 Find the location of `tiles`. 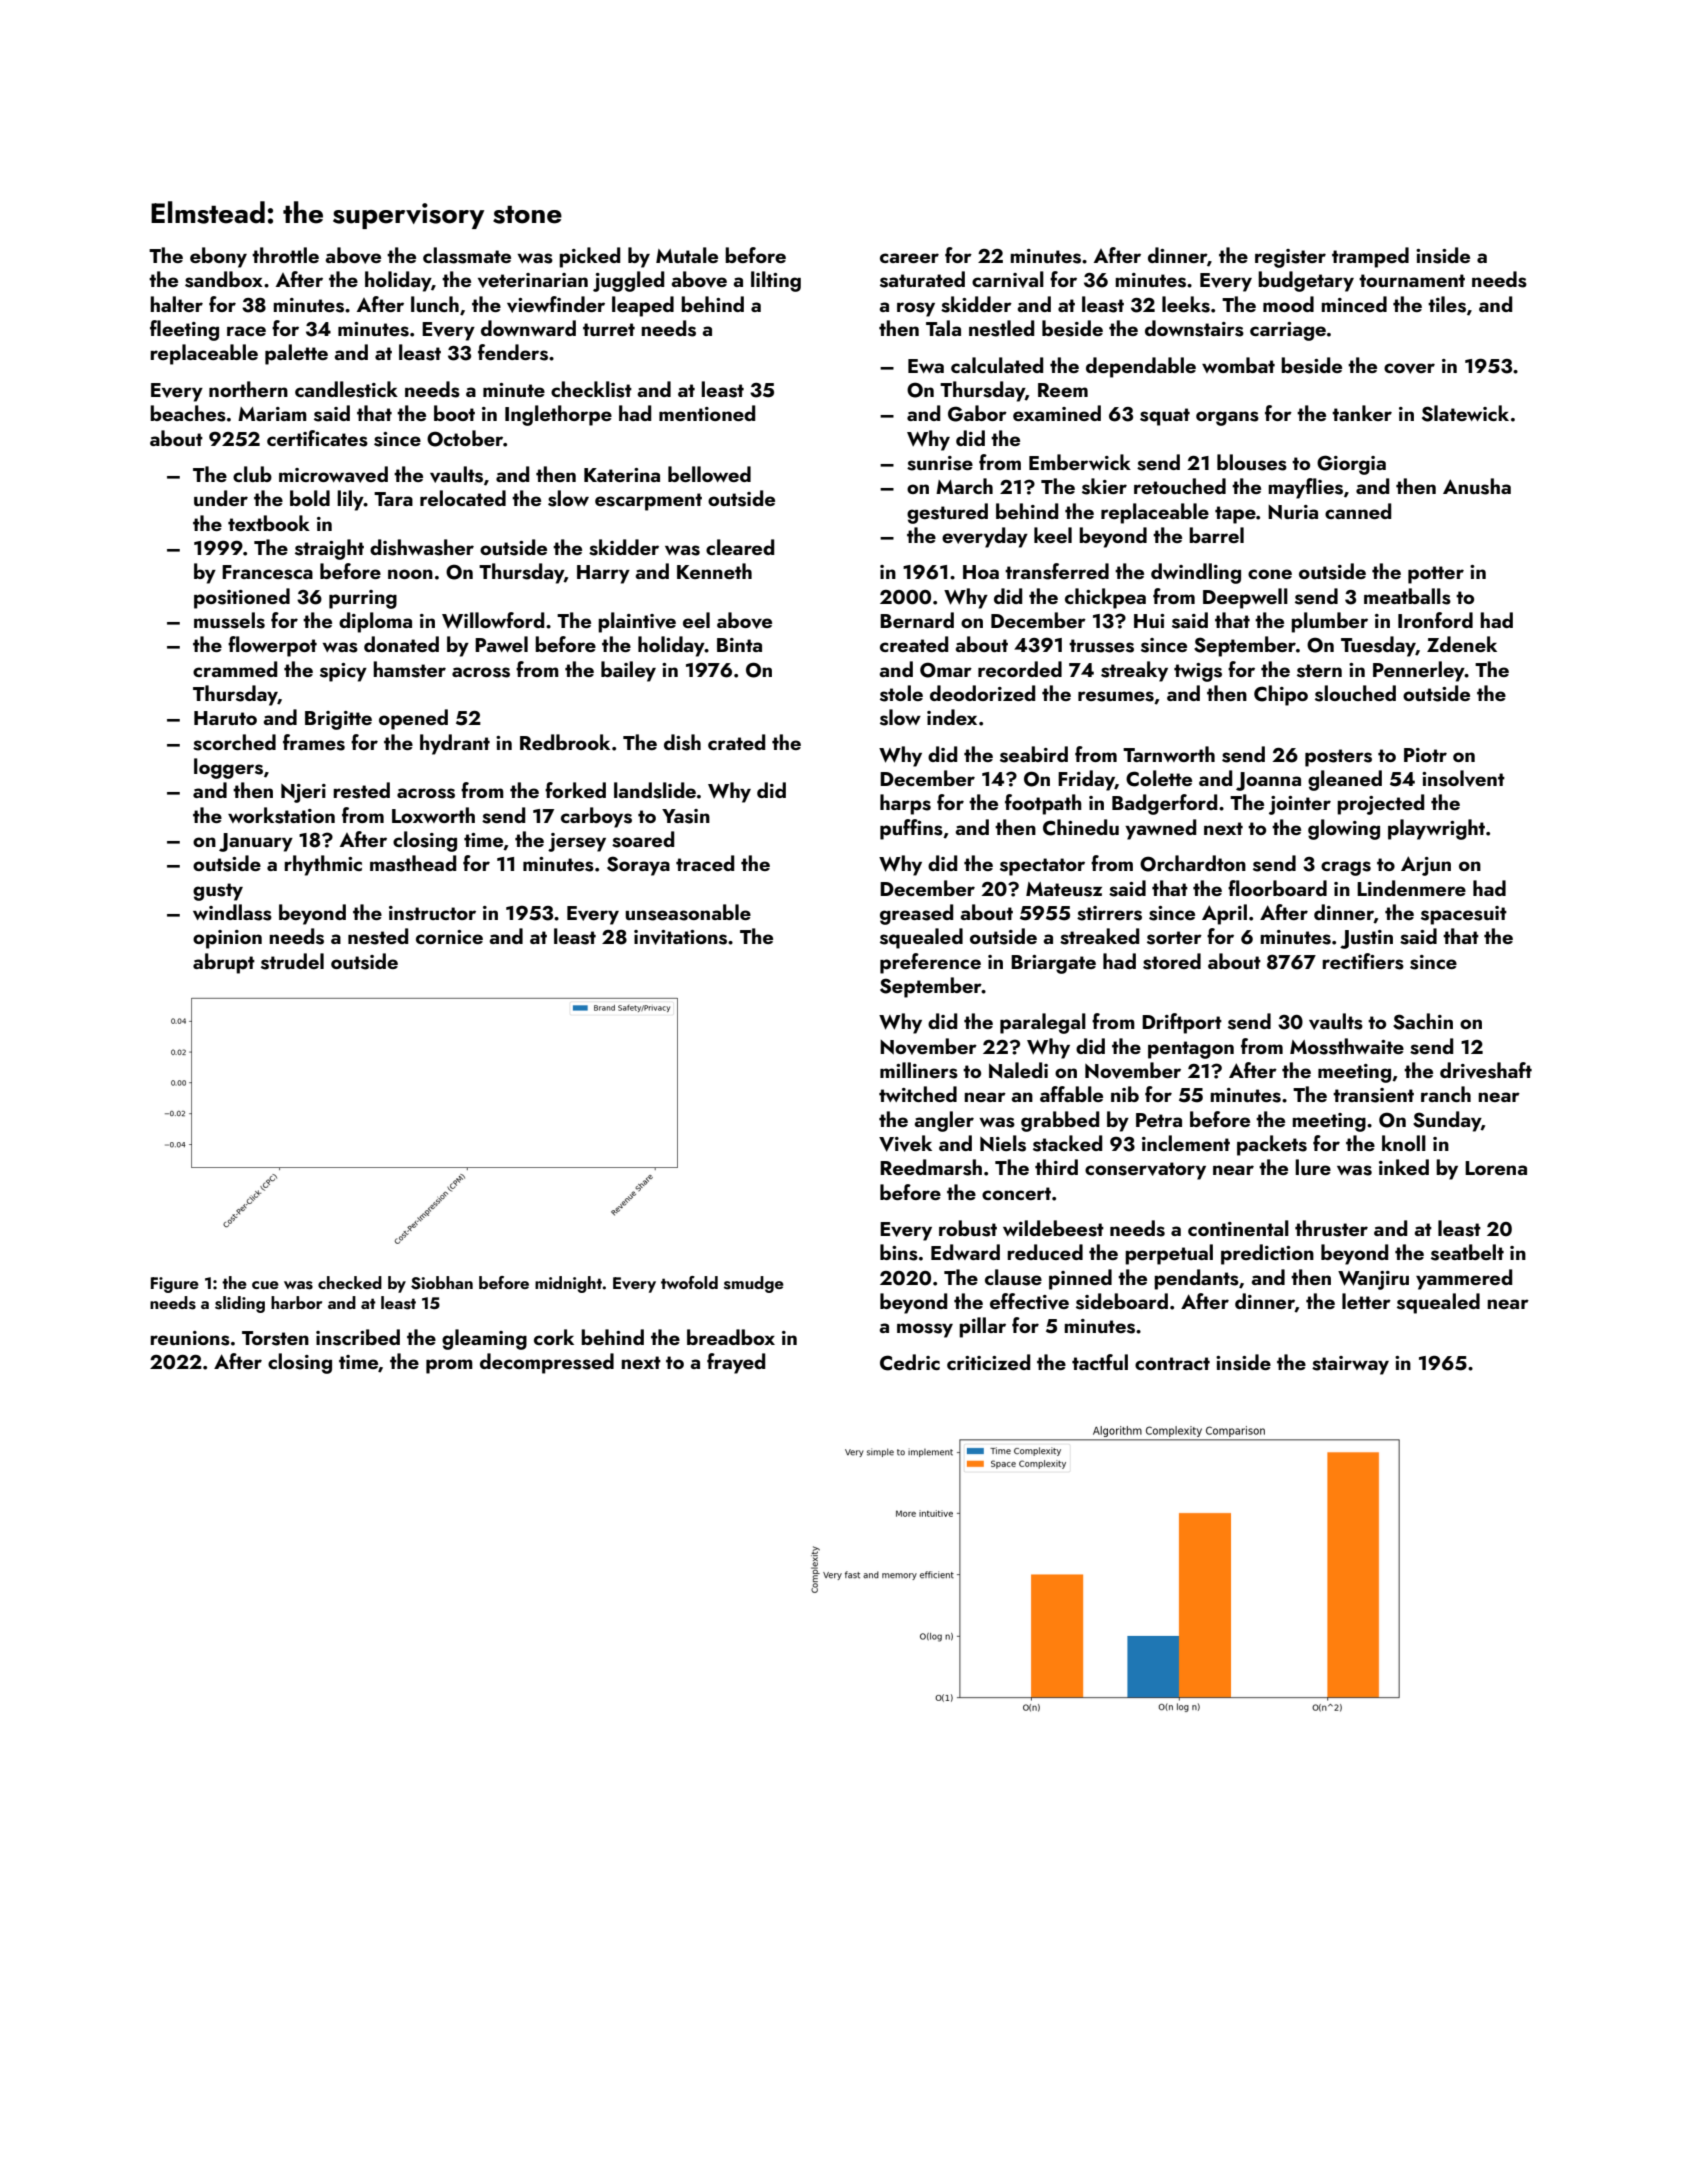

tiles is located at coordinates (1447, 304).
